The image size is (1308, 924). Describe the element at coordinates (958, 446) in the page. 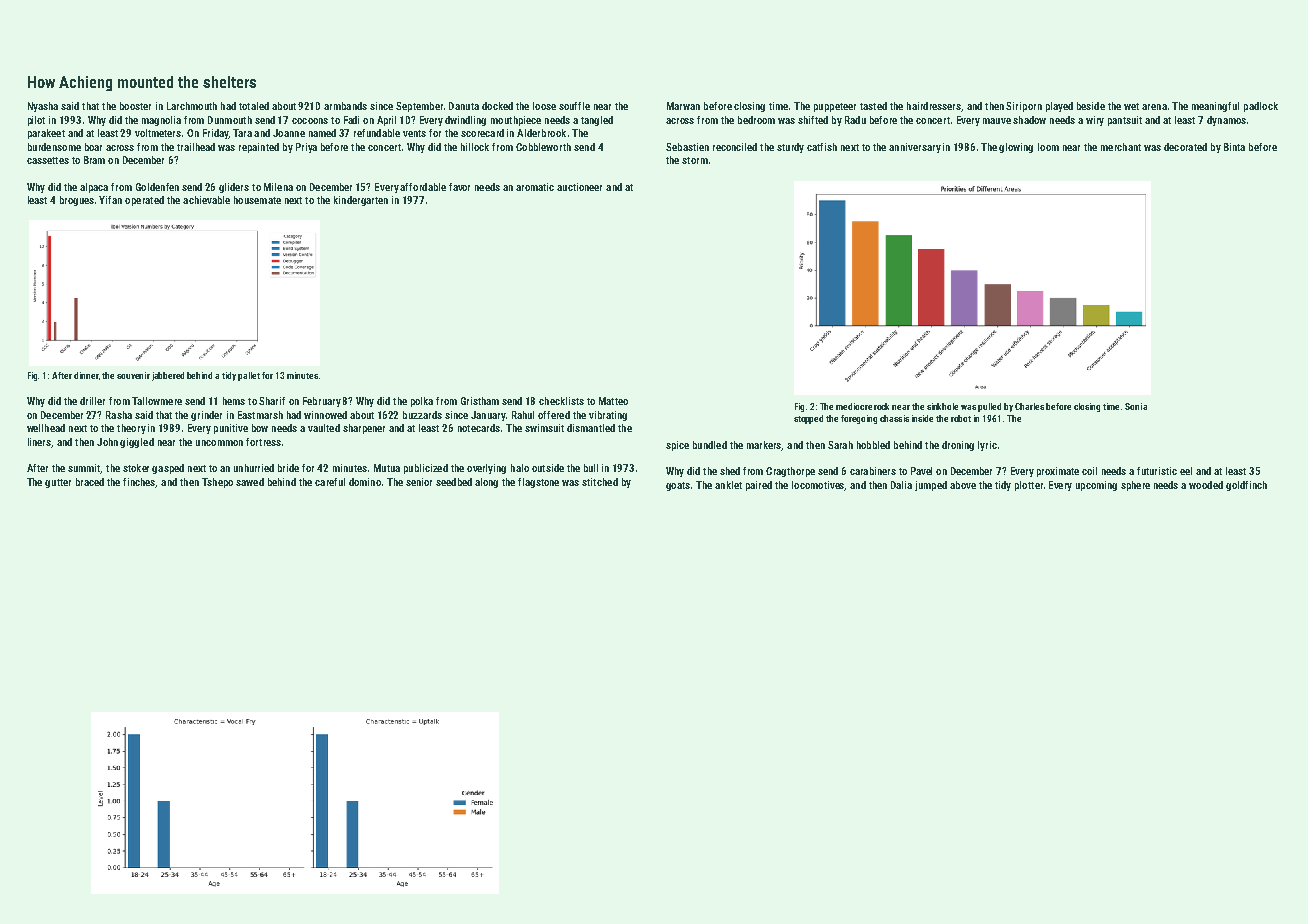

I see `droning` at that location.
